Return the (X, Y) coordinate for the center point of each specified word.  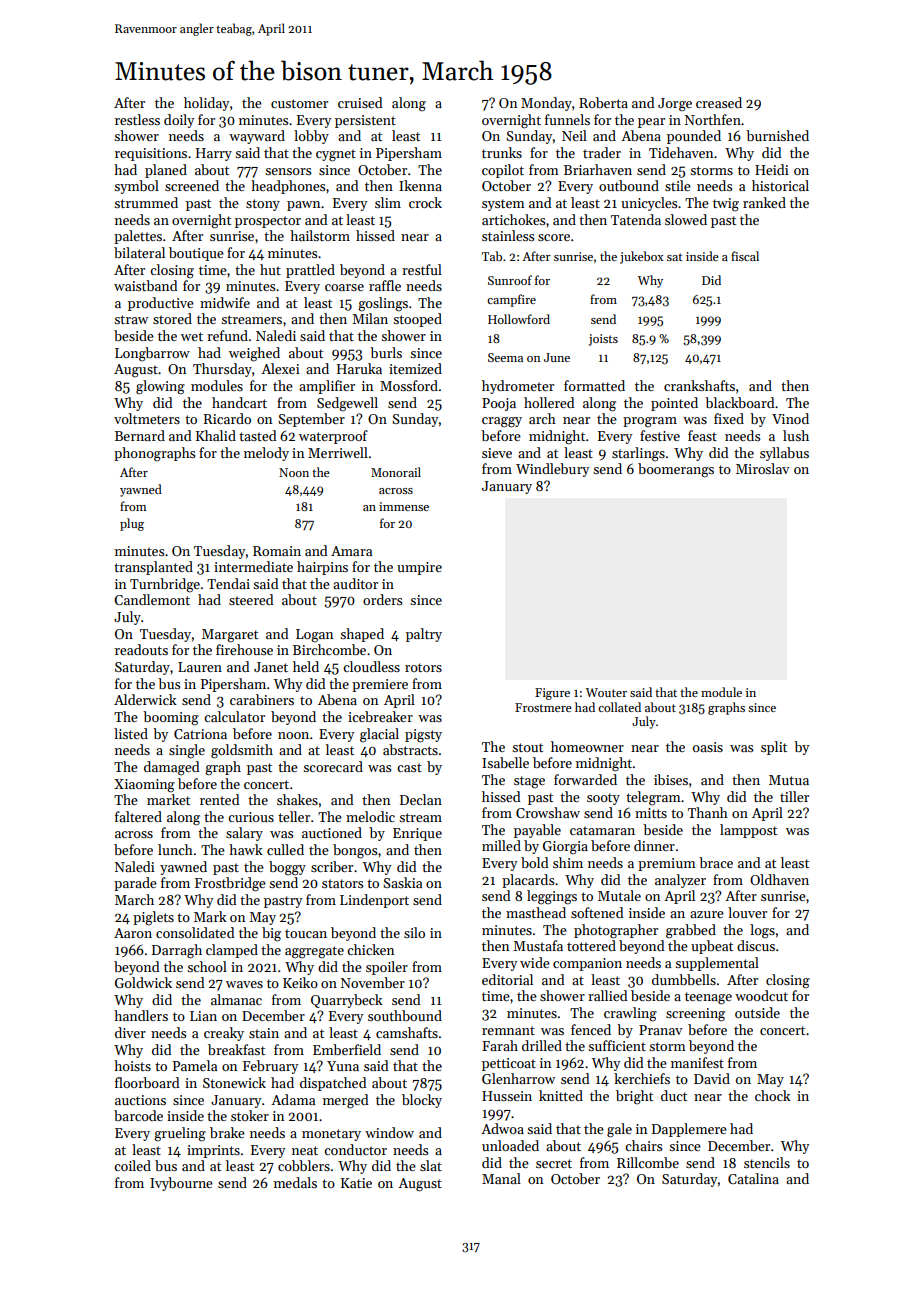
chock (773, 1095)
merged (346, 1101)
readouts (141, 649)
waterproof (333, 437)
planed (166, 171)
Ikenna (420, 185)
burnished (777, 135)
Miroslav (763, 468)
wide (535, 962)
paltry (424, 635)
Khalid (216, 435)
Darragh (177, 951)
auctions (140, 1100)
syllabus (784, 454)
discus (756, 945)
